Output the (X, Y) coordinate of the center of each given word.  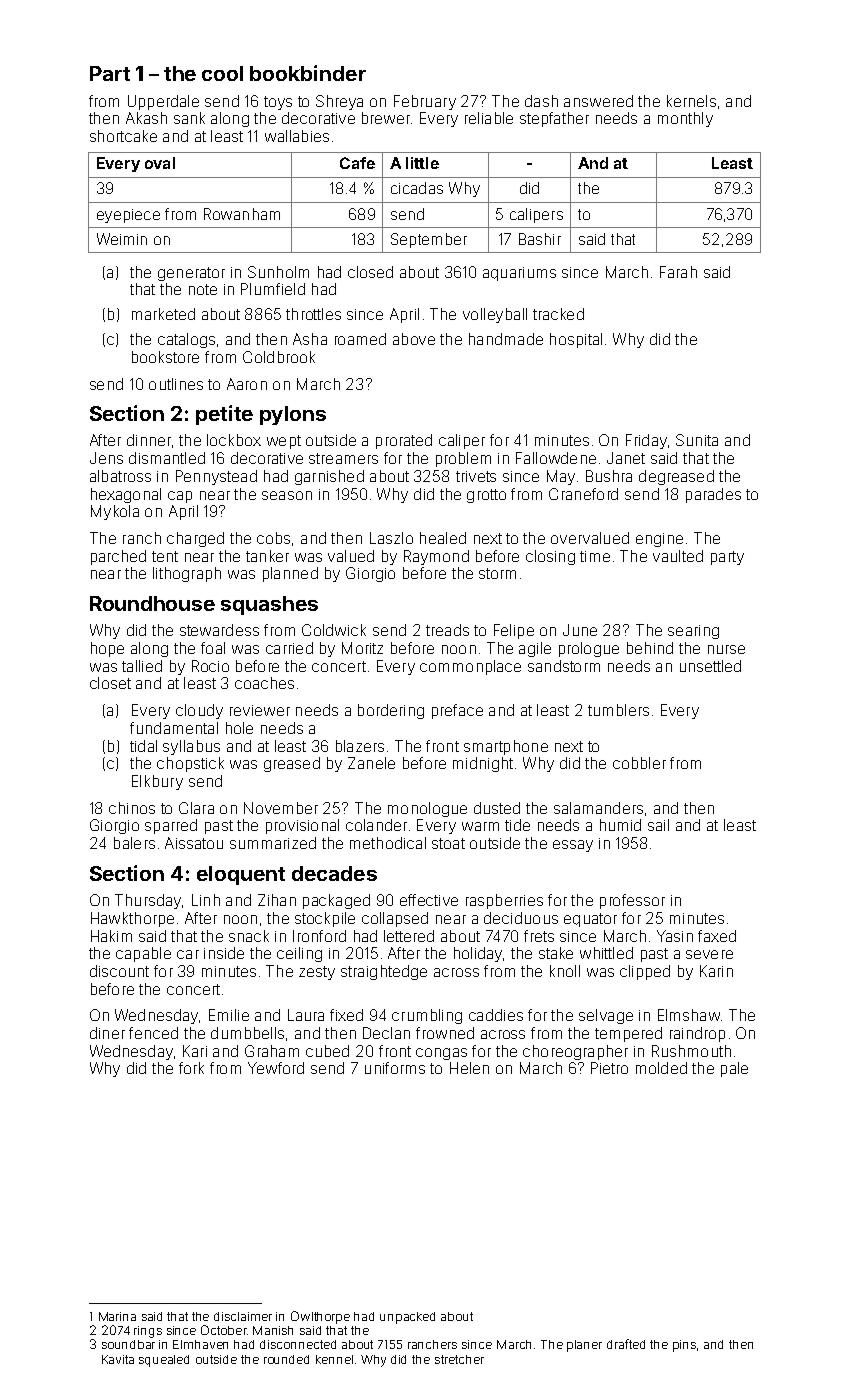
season (287, 495)
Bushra (609, 476)
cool (222, 73)
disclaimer (243, 1316)
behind (650, 648)
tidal (143, 746)
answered (598, 101)
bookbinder (308, 73)
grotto (486, 496)
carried (289, 648)
